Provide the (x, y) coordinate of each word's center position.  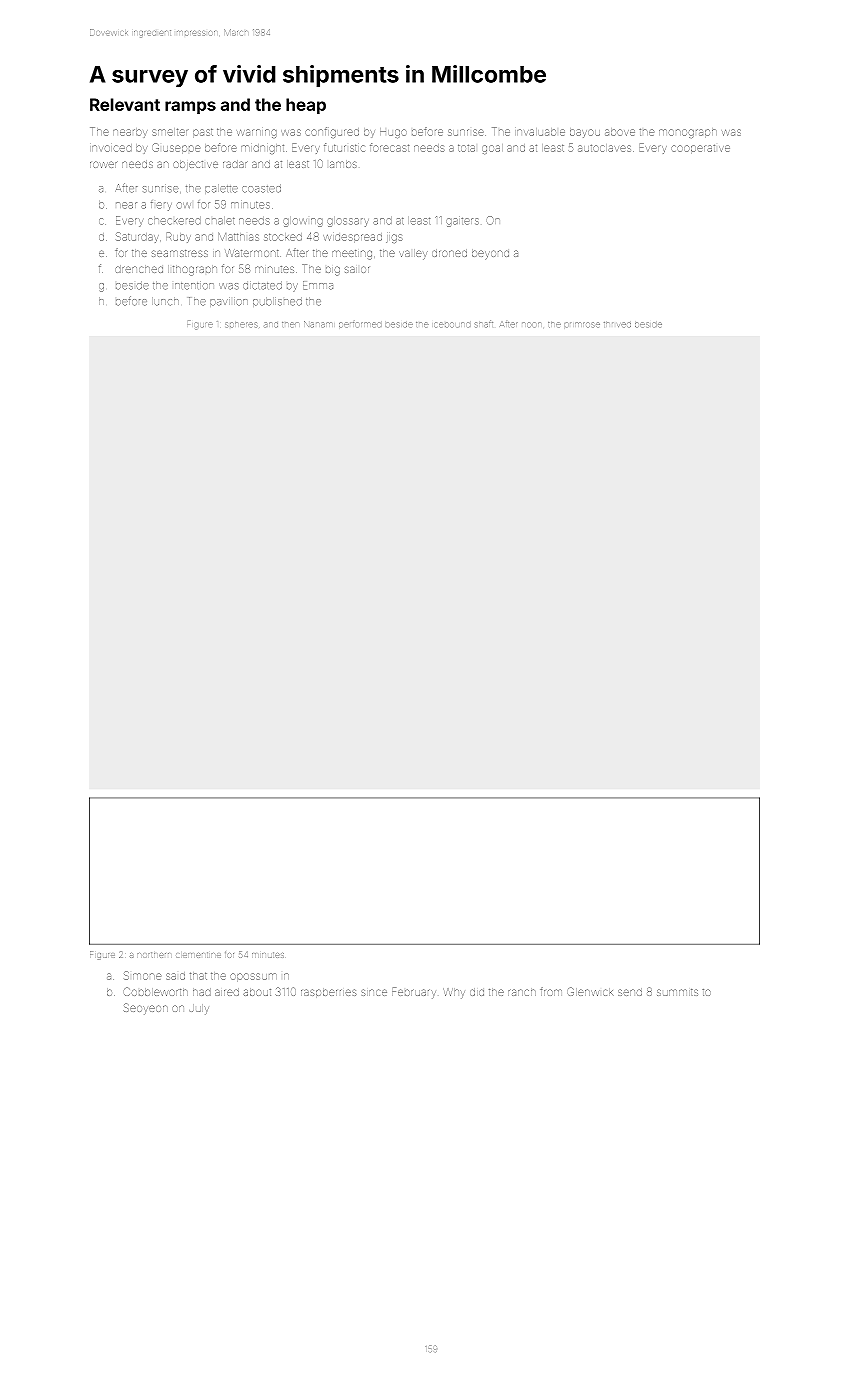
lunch (165, 301)
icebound (452, 324)
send (630, 992)
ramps (190, 107)
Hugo (393, 132)
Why (454, 993)
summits (677, 992)
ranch (522, 992)
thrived (617, 324)
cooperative (700, 149)
